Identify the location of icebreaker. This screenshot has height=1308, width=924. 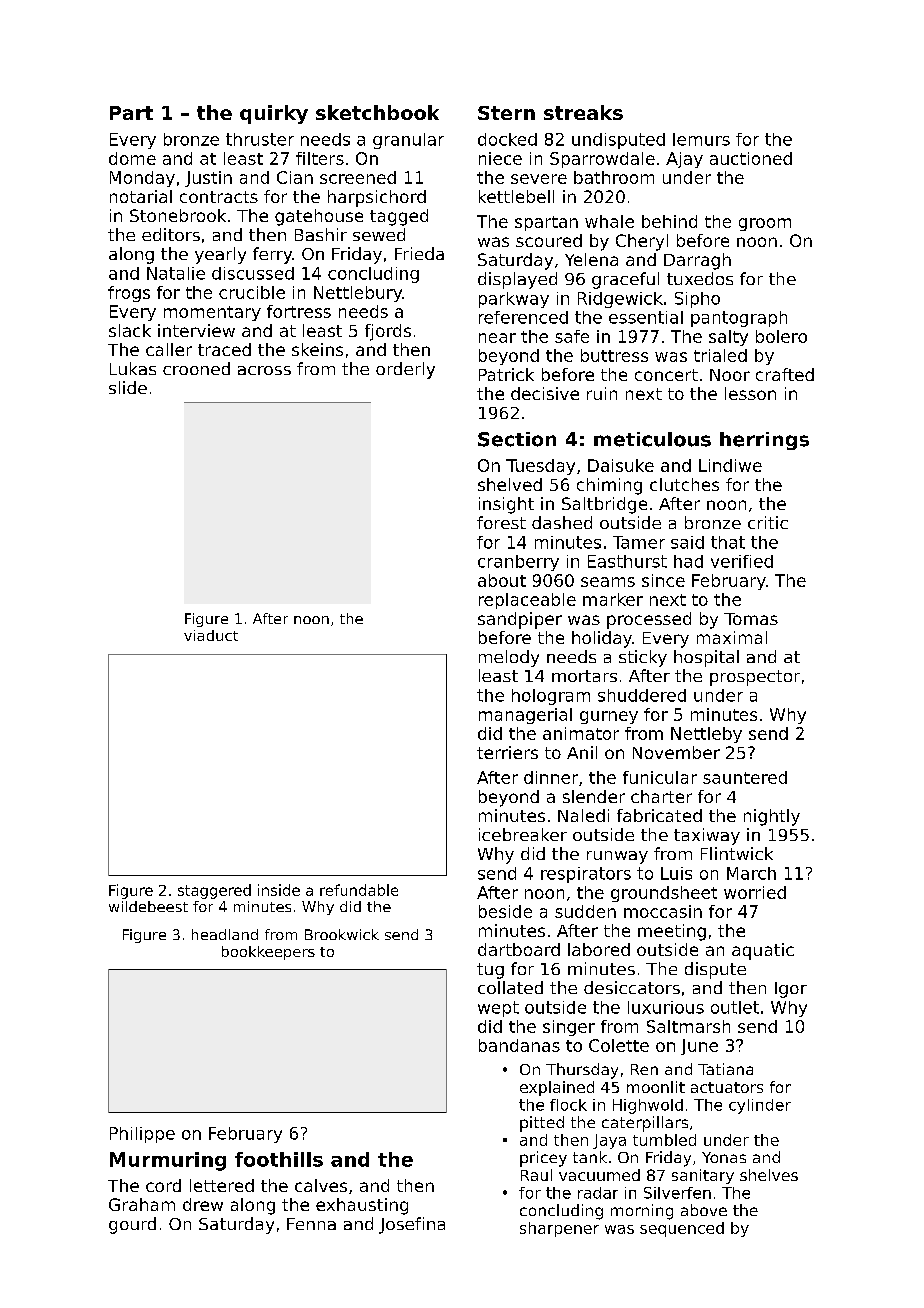
(523, 834).
